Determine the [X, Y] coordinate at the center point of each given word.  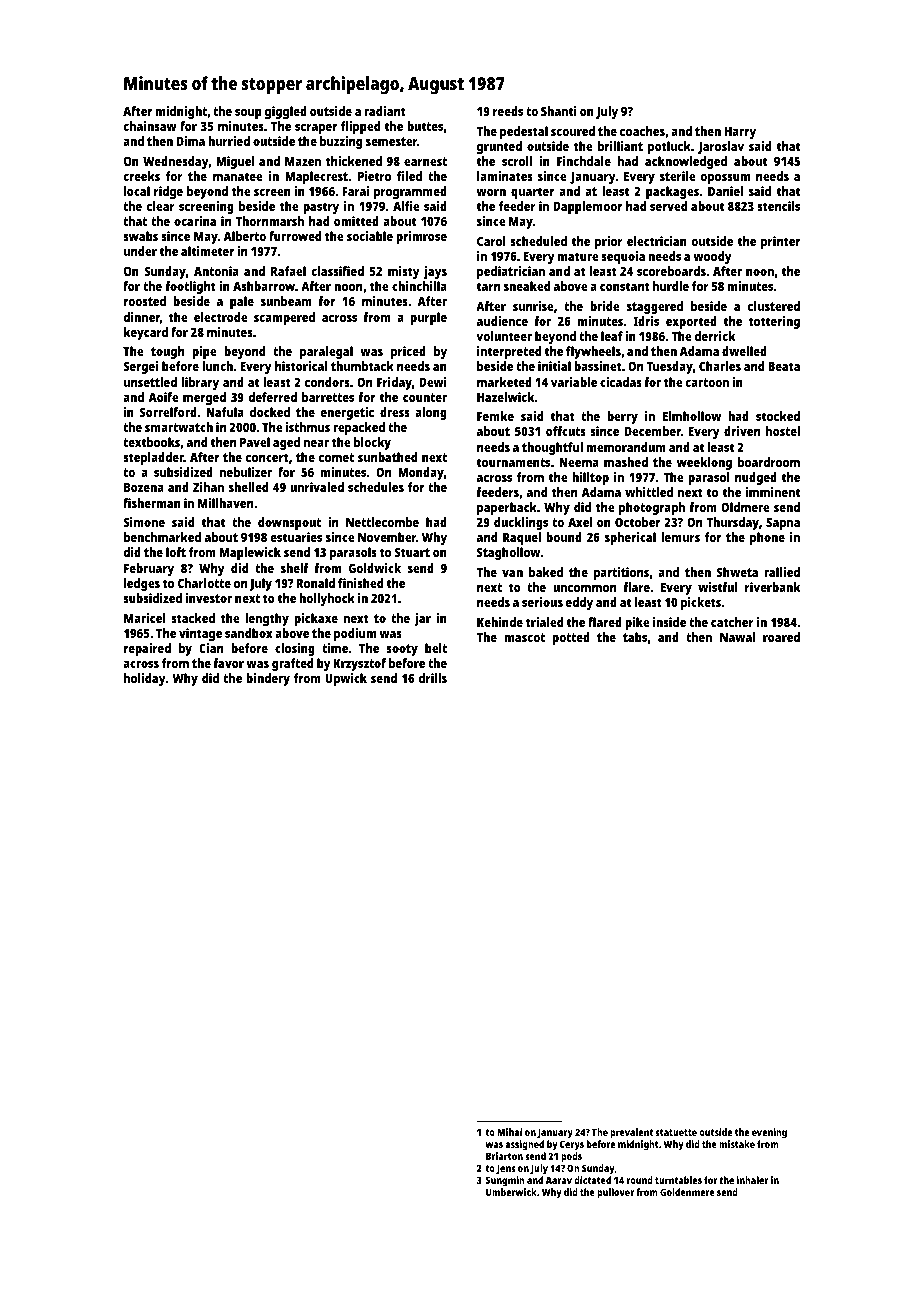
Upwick [346, 679]
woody [712, 257]
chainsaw [150, 126]
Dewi [433, 382]
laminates [505, 176]
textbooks [151, 442]
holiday [145, 679]
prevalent [631, 1133]
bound [564, 537]
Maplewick [250, 553]
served [668, 206]
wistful [718, 587]
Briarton [504, 1156]
